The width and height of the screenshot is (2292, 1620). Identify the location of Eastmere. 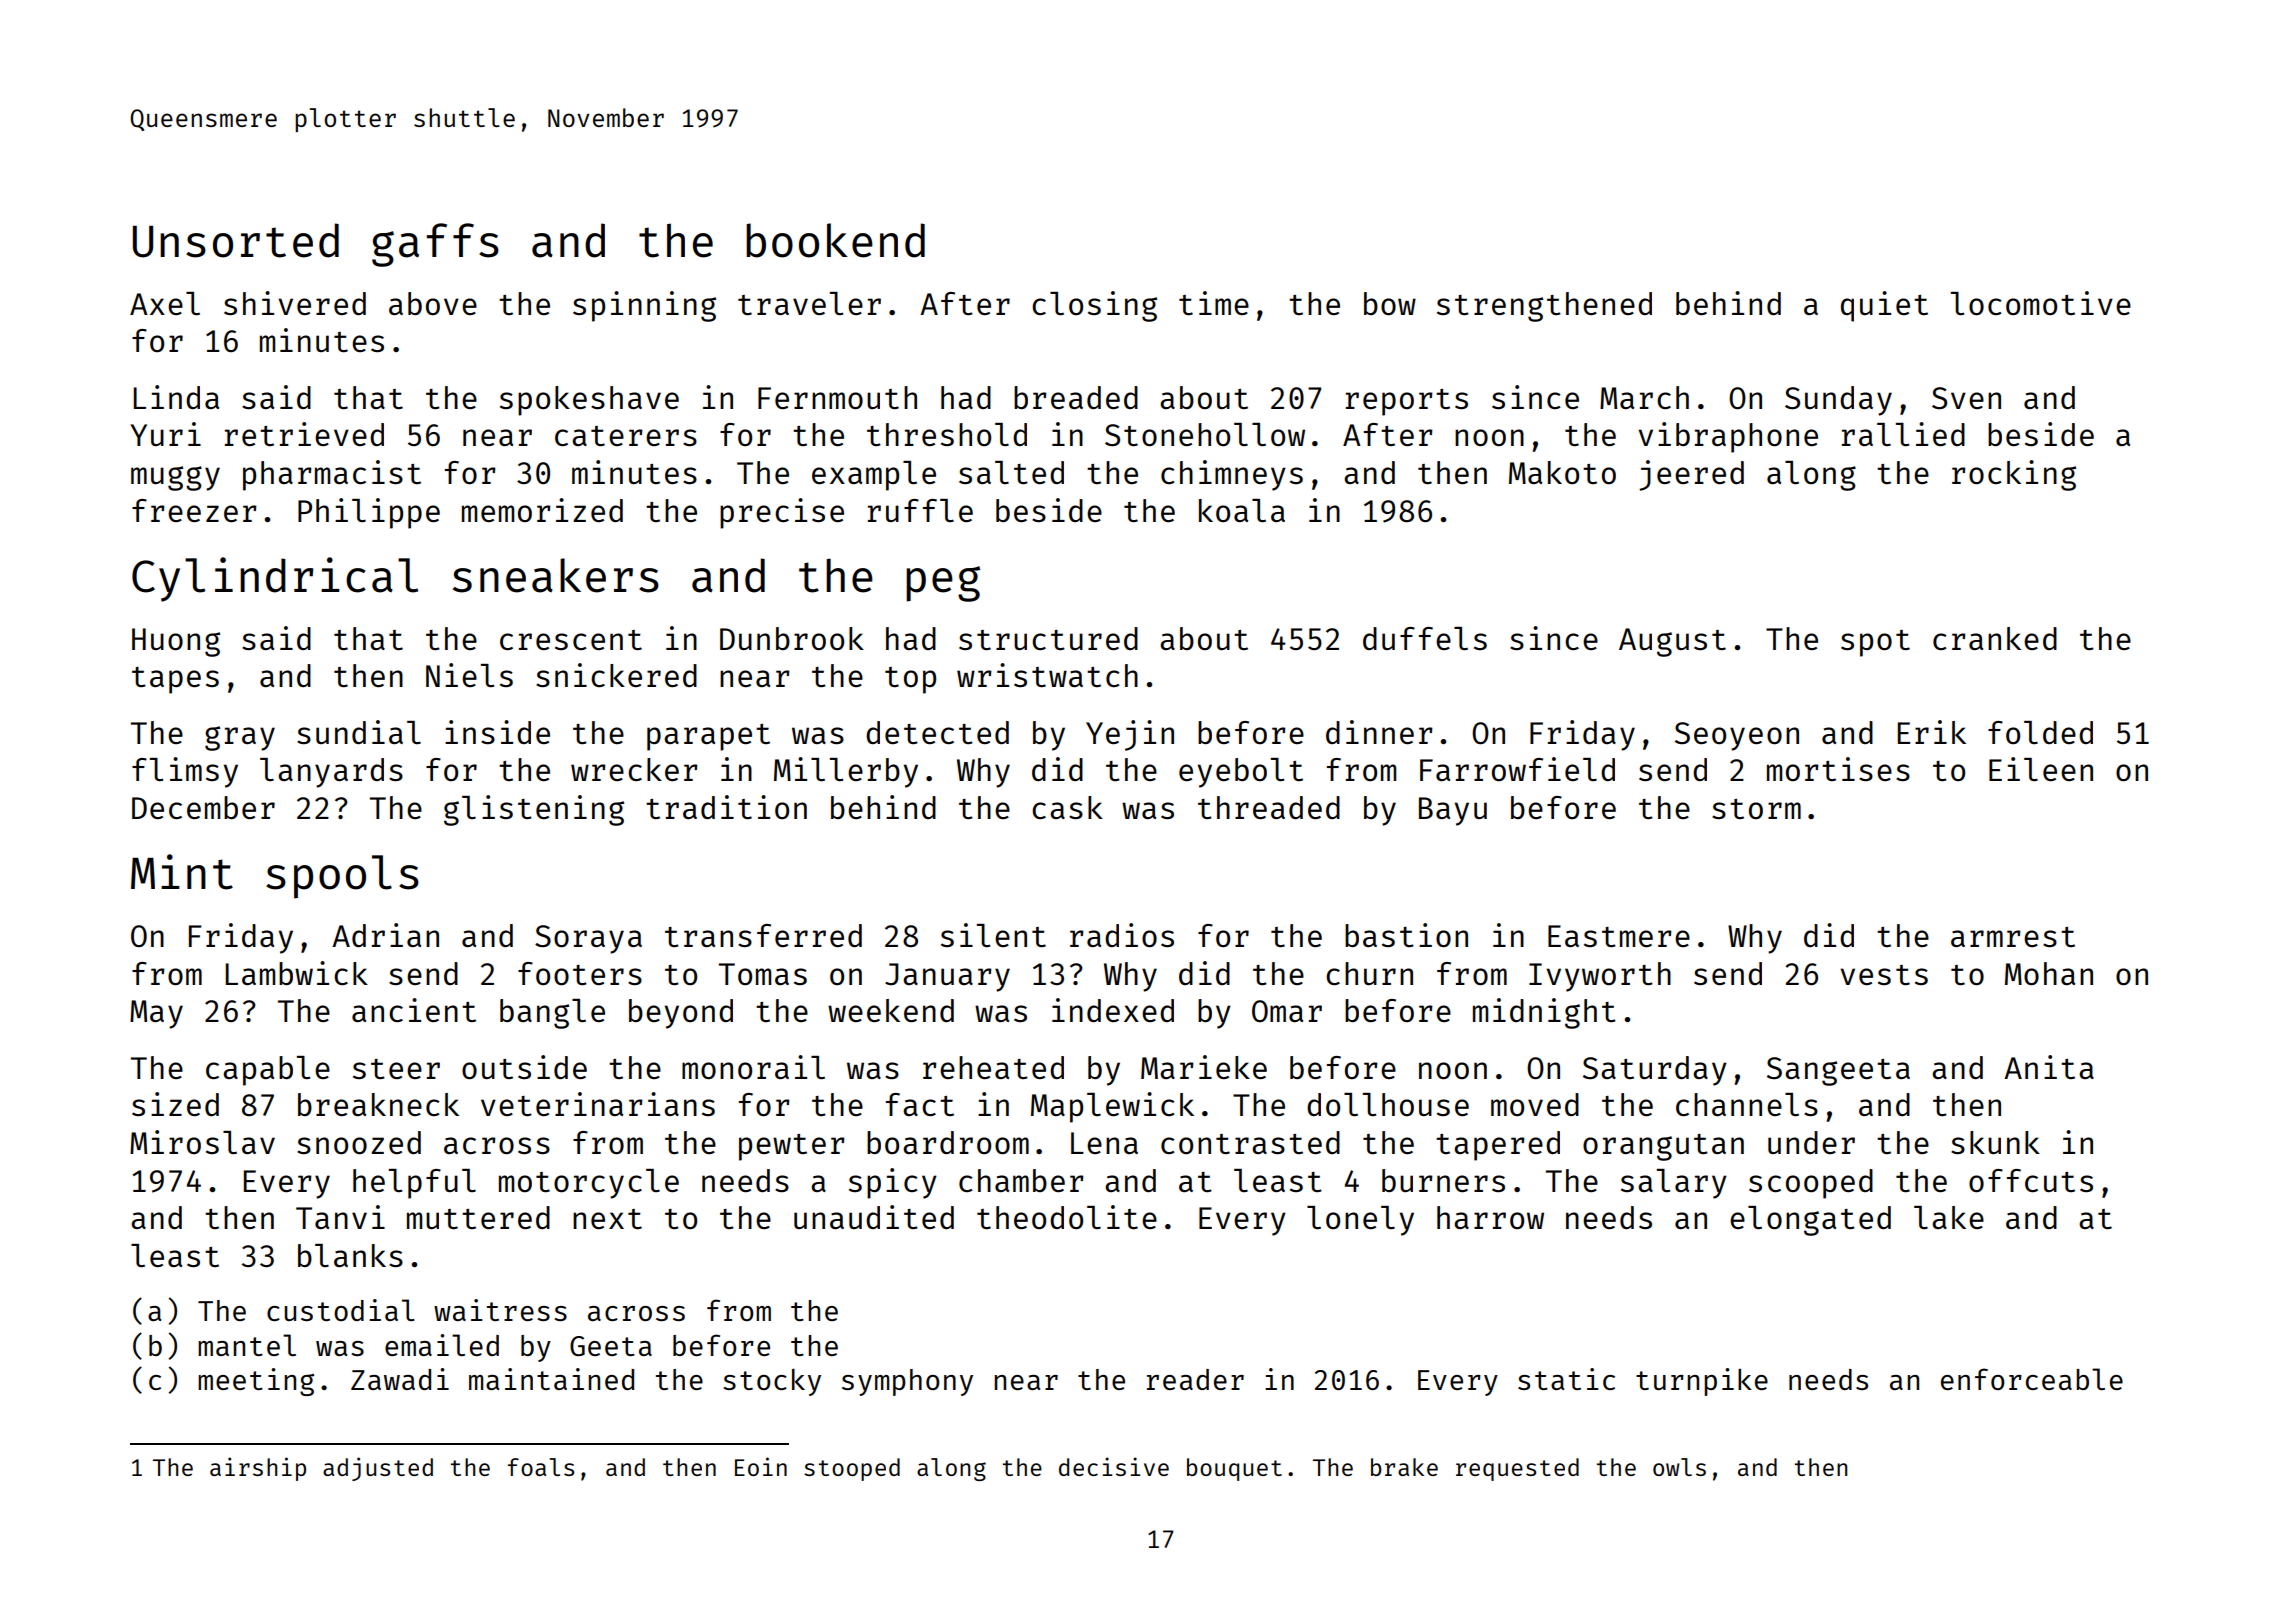
(1619, 936).
